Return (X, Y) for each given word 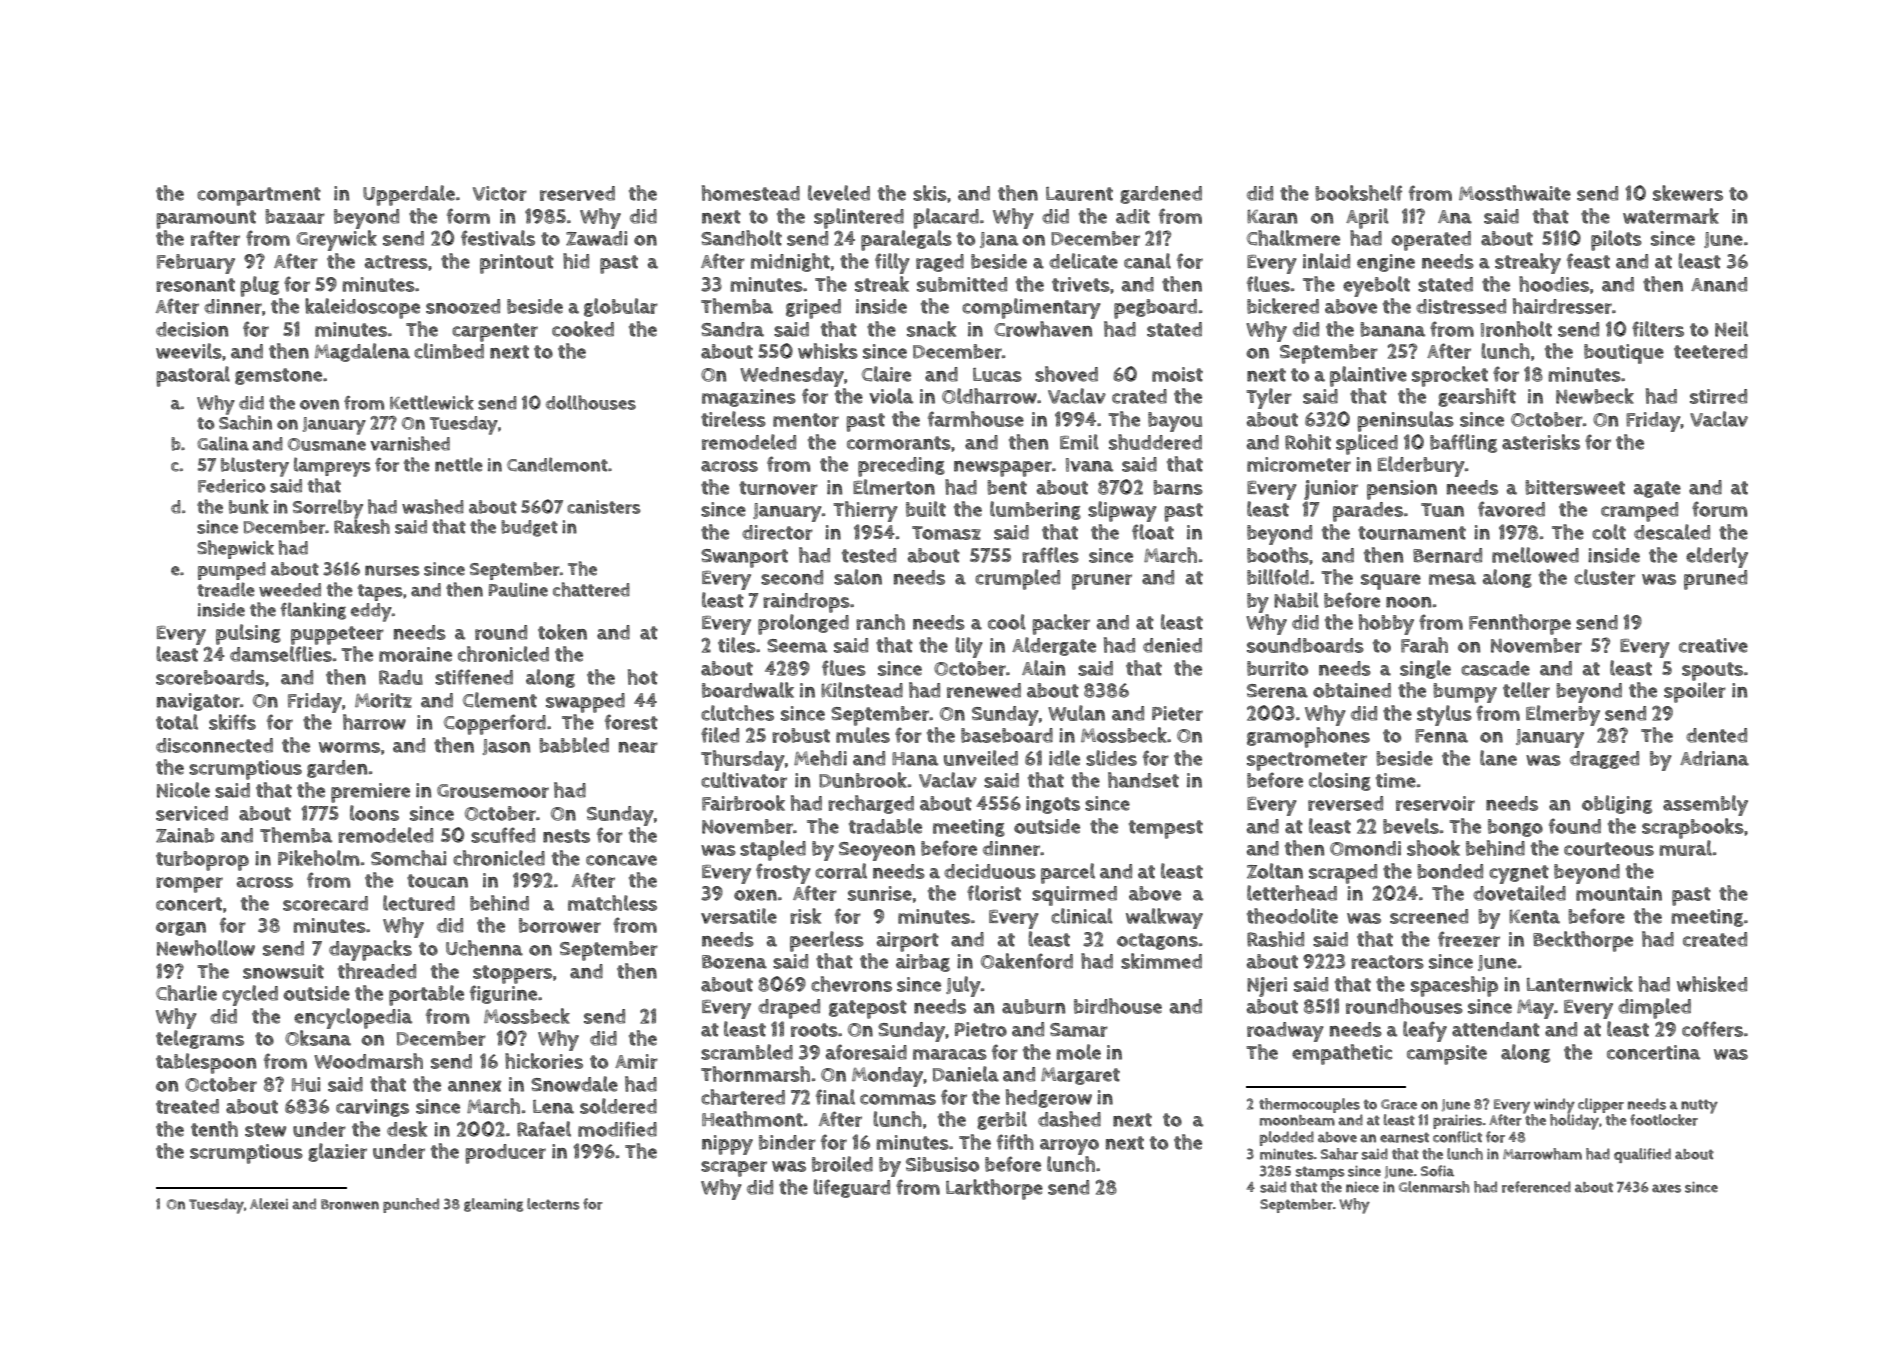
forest (631, 722)
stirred (1718, 396)
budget (529, 528)
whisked (1712, 984)
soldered (618, 1106)
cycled (250, 995)
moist (1177, 374)
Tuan (1442, 510)
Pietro (981, 1029)
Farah (1424, 645)
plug (259, 286)
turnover (778, 488)
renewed (984, 690)
